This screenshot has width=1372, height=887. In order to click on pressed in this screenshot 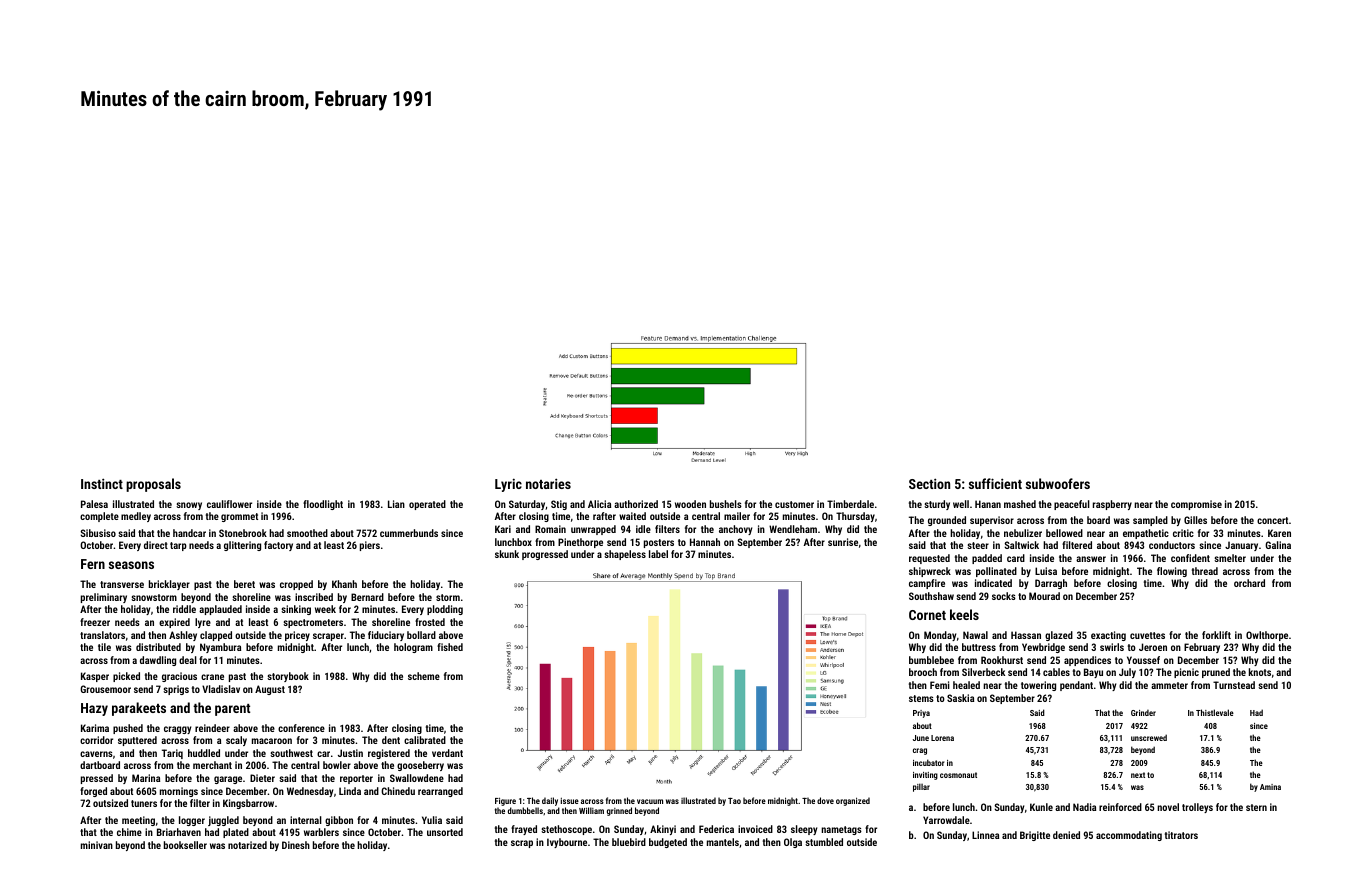, I will do `click(97, 779)`.
